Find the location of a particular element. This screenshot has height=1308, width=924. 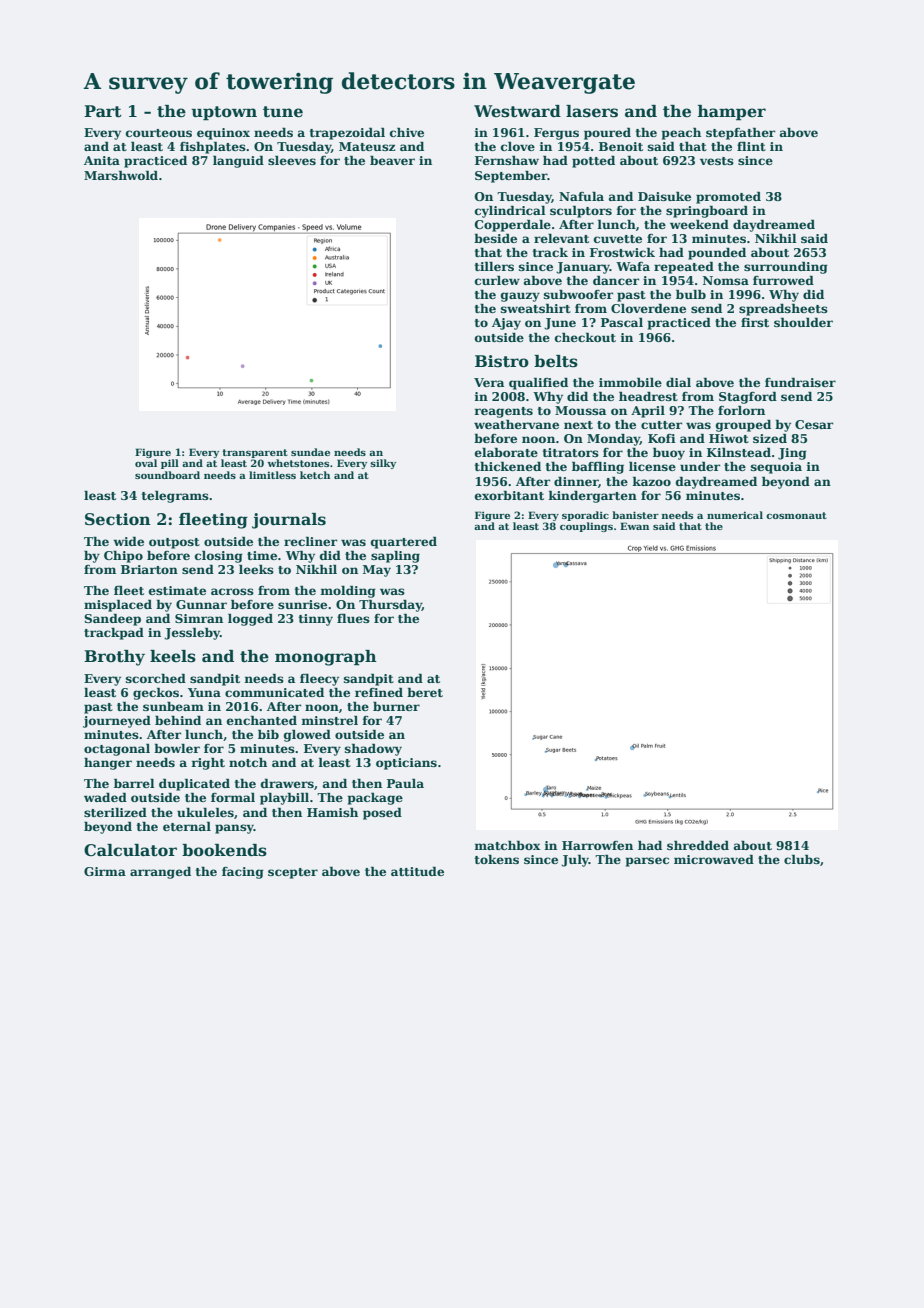

Anita is located at coordinates (102, 160).
